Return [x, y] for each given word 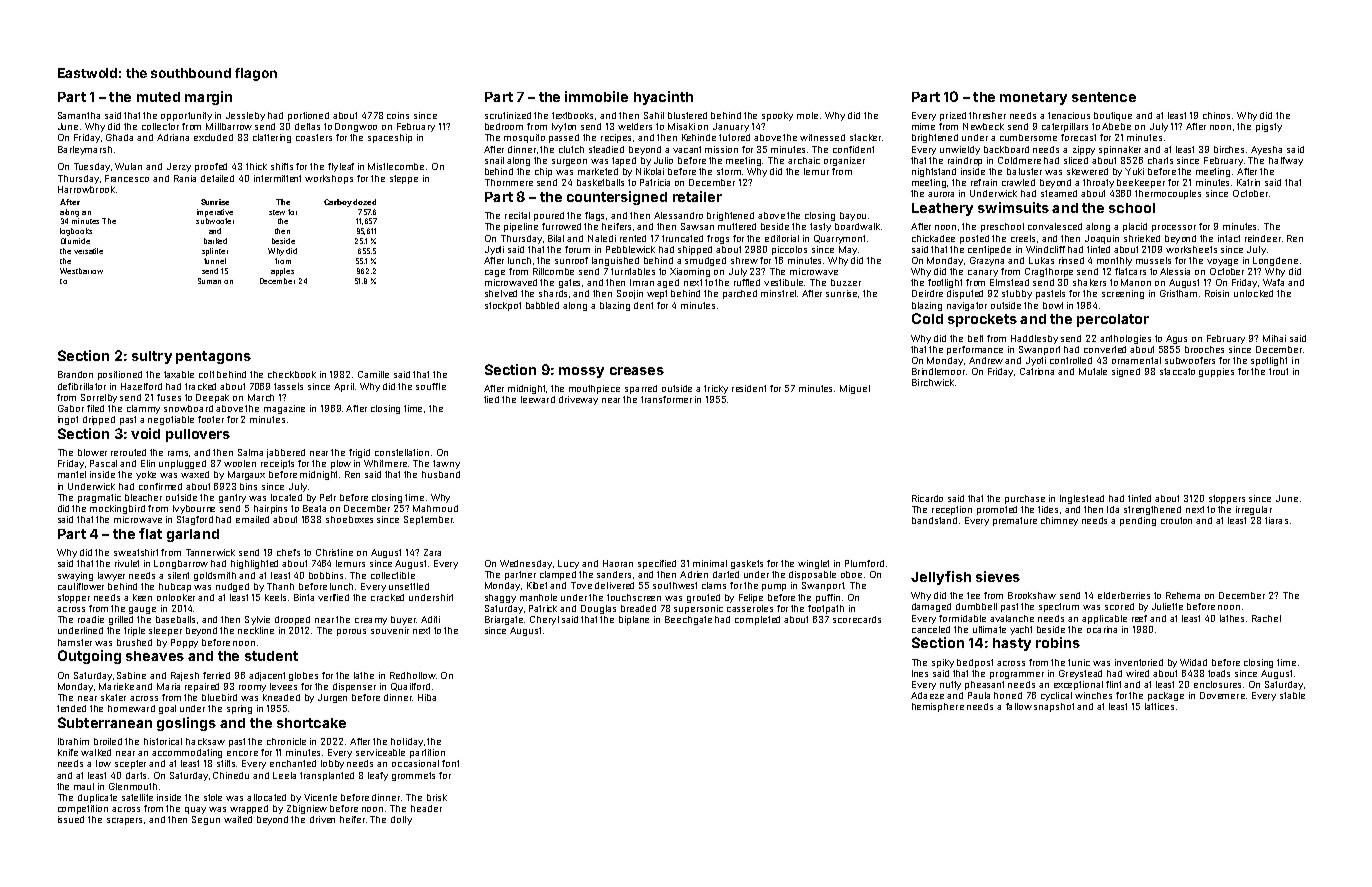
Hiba [427, 697]
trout [1278, 371]
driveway [578, 400]
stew [277, 212]
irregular [1254, 510]
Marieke [116, 686]
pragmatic [99, 498]
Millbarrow [229, 126]
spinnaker [1120, 150]
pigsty [1269, 127]
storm [729, 171]
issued [71, 819]
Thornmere [509, 182]
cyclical [1056, 696]
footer [211, 419]
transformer [666, 399]
